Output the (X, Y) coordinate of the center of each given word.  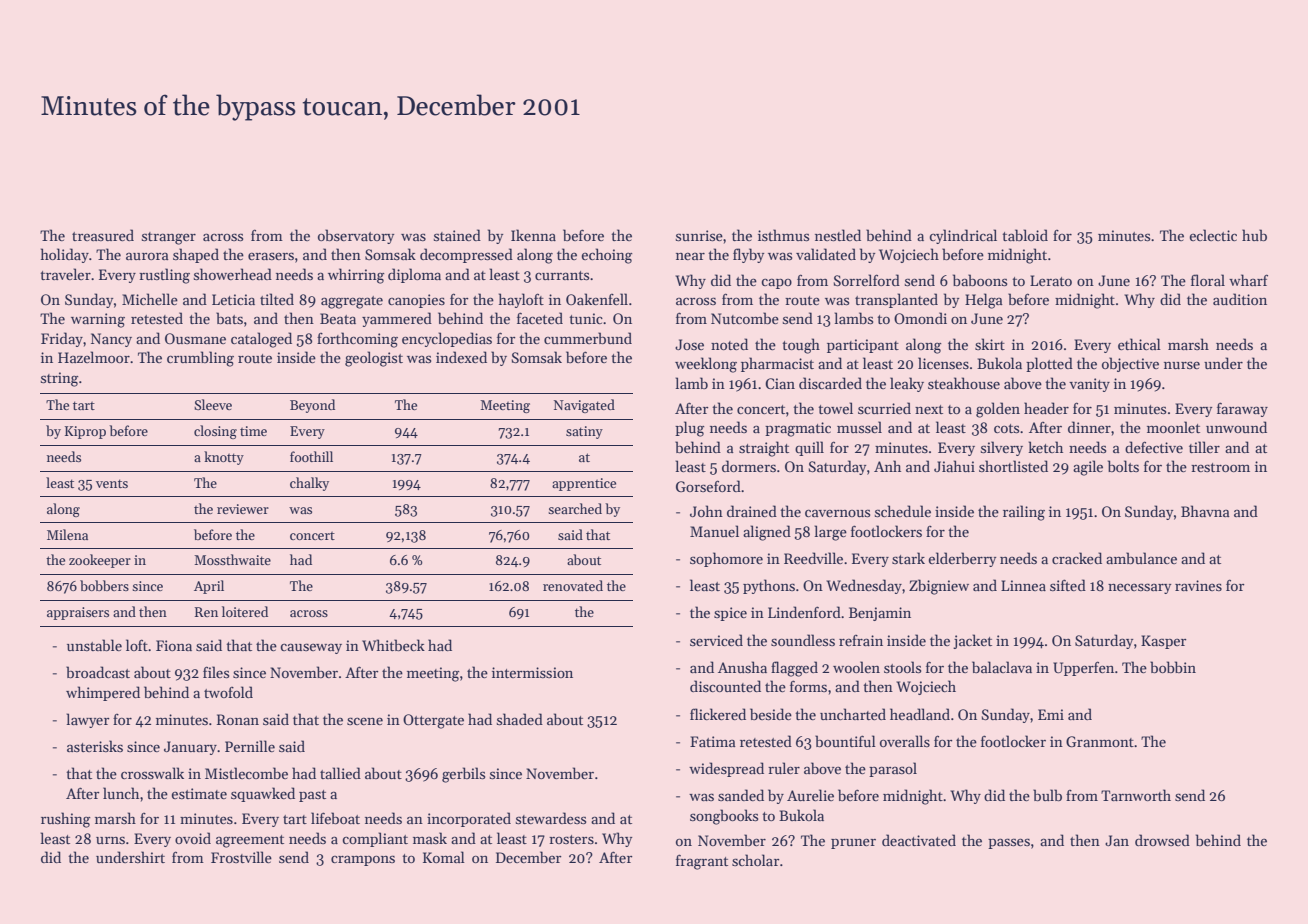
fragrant (702, 862)
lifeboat (335, 818)
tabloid (1025, 235)
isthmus (783, 235)
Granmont (1100, 741)
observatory (356, 236)
